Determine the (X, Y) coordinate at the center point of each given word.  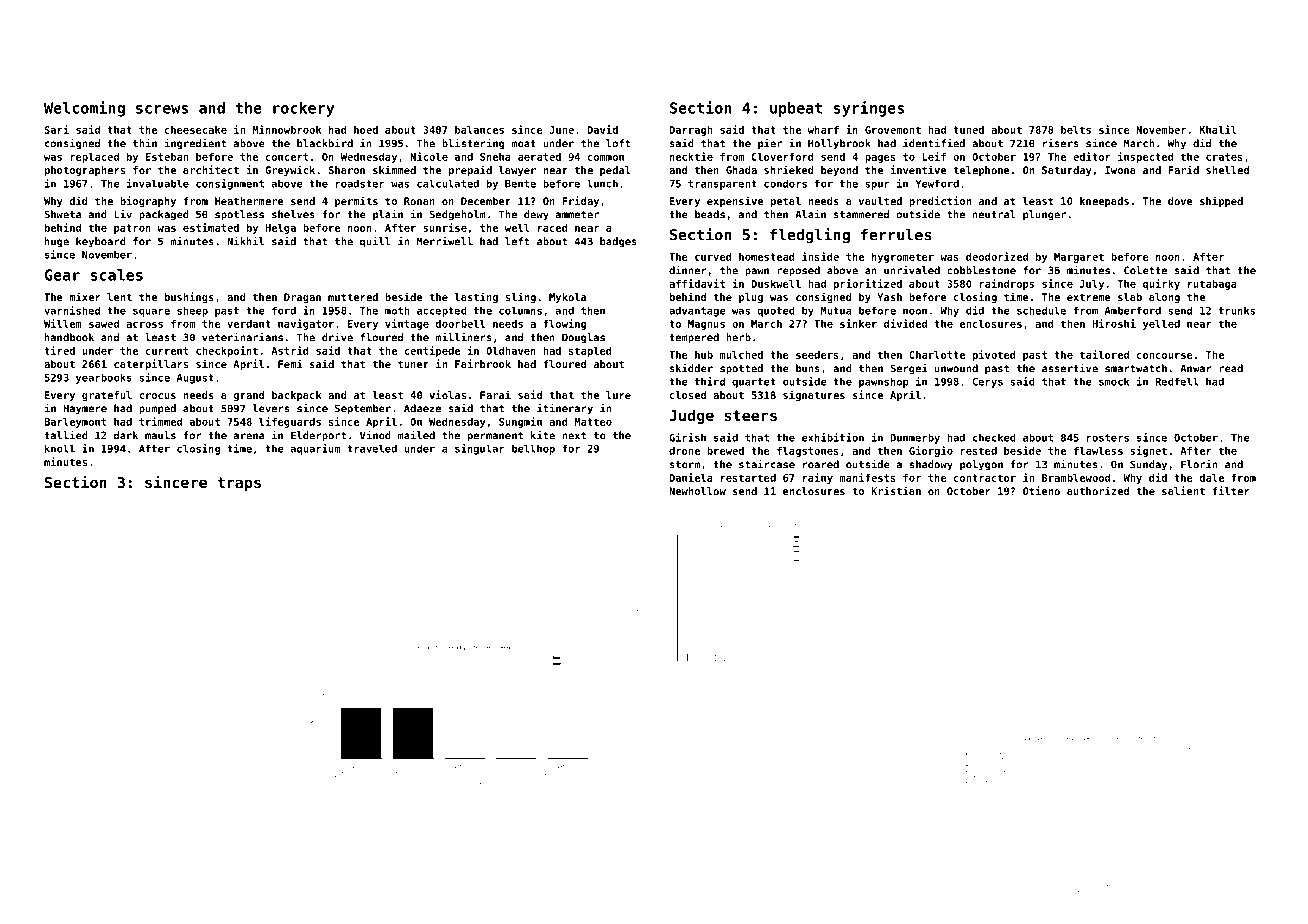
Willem (63, 323)
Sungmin (520, 422)
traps (239, 484)
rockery (303, 109)
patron (132, 229)
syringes (869, 109)
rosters (1108, 438)
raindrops (1006, 284)
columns (520, 310)
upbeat (796, 109)
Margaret (1079, 258)
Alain (810, 214)
